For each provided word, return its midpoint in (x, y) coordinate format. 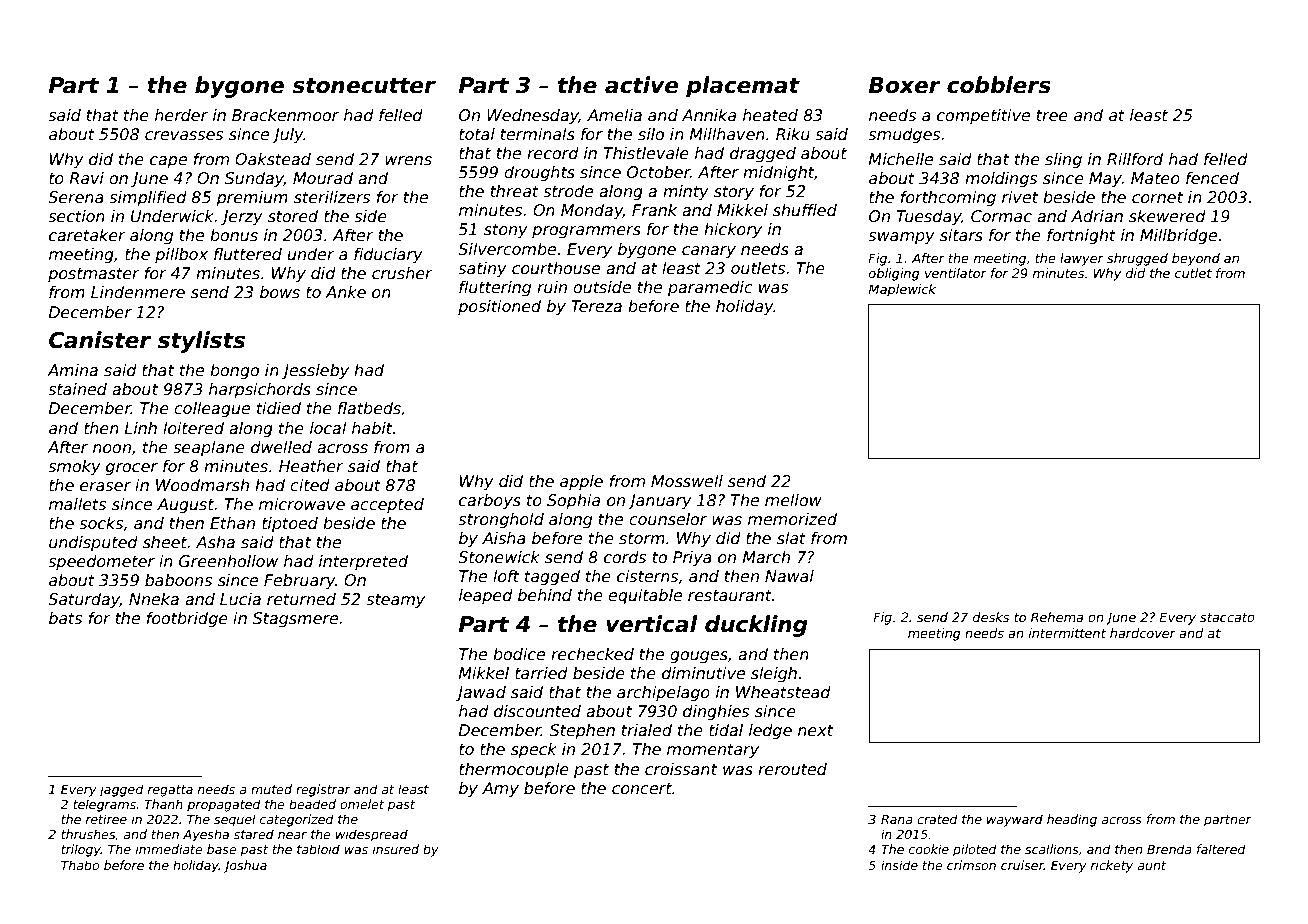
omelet (362, 804)
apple (581, 482)
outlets (758, 268)
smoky (74, 468)
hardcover (1143, 633)
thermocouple (514, 770)
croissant (681, 769)
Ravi (87, 178)
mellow (793, 500)
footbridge (187, 619)
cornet (1158, 197)
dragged (763, 154)
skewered (1167, 216)
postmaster (94, 275)
